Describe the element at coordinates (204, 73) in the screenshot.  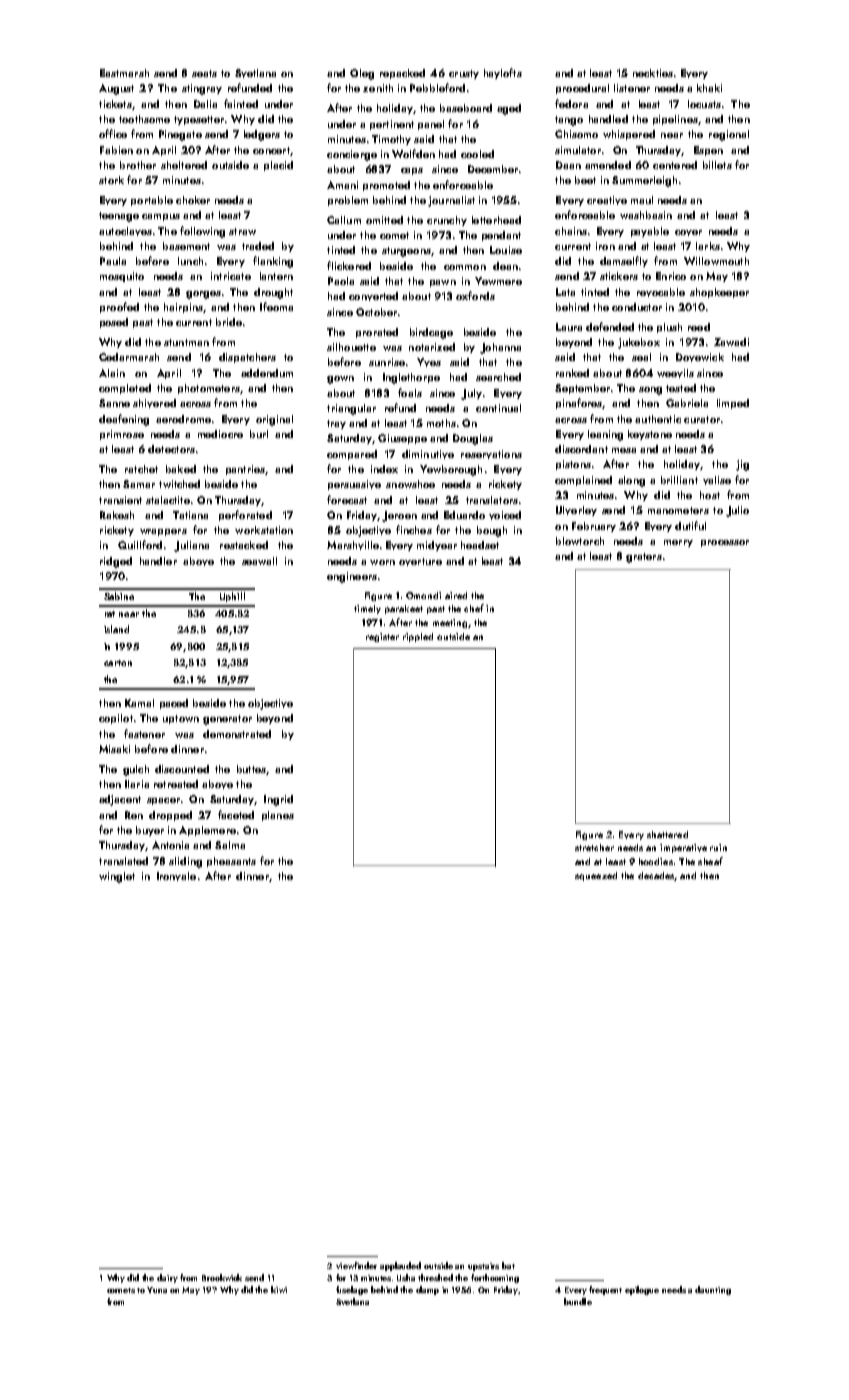
I see `seats` at that location.
